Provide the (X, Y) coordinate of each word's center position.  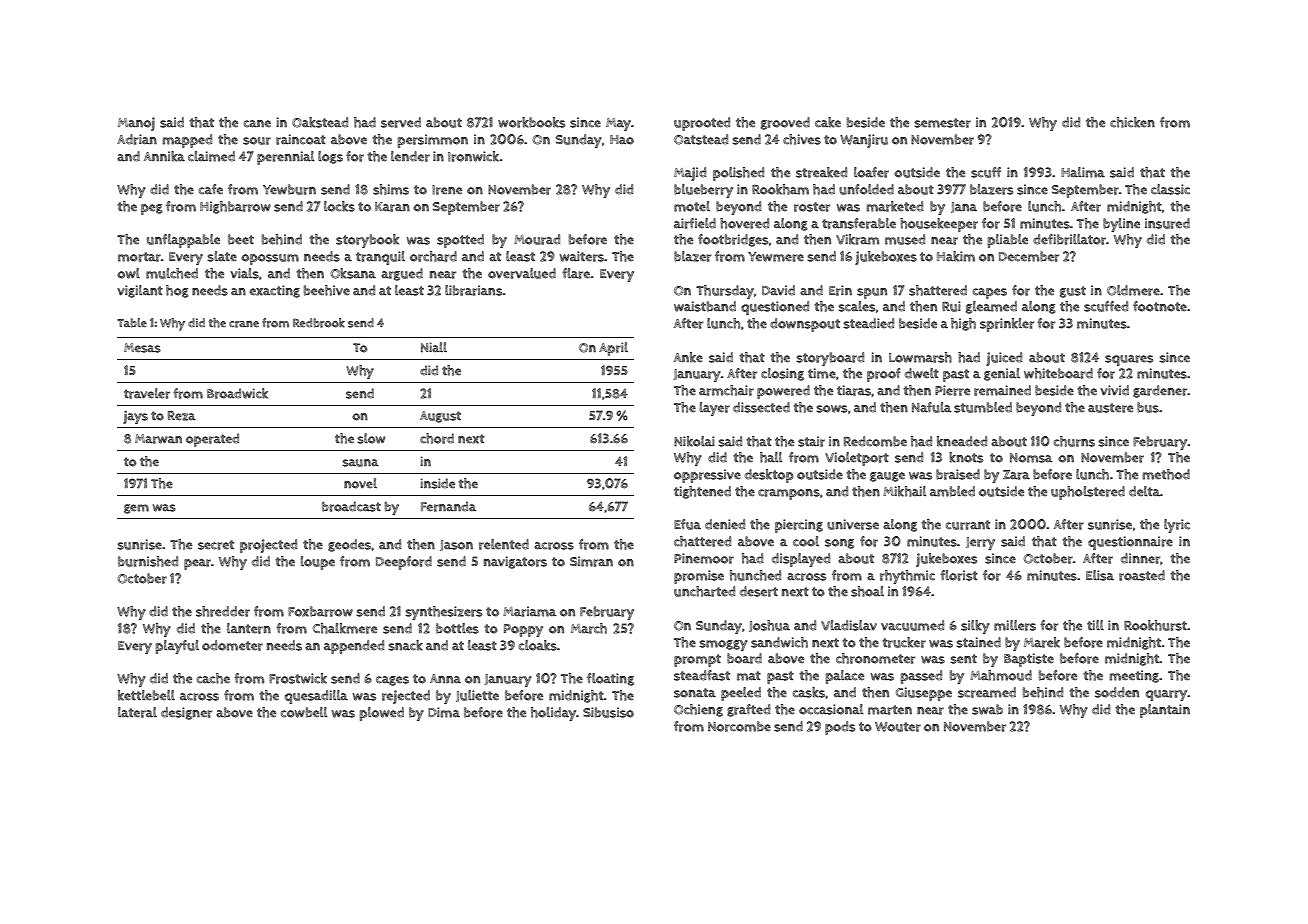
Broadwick (237, 393)
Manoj (136, 124)
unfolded (866, 189)
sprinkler (1007, 325)
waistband (705, 306)
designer (186, 713)
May (618, 124)
